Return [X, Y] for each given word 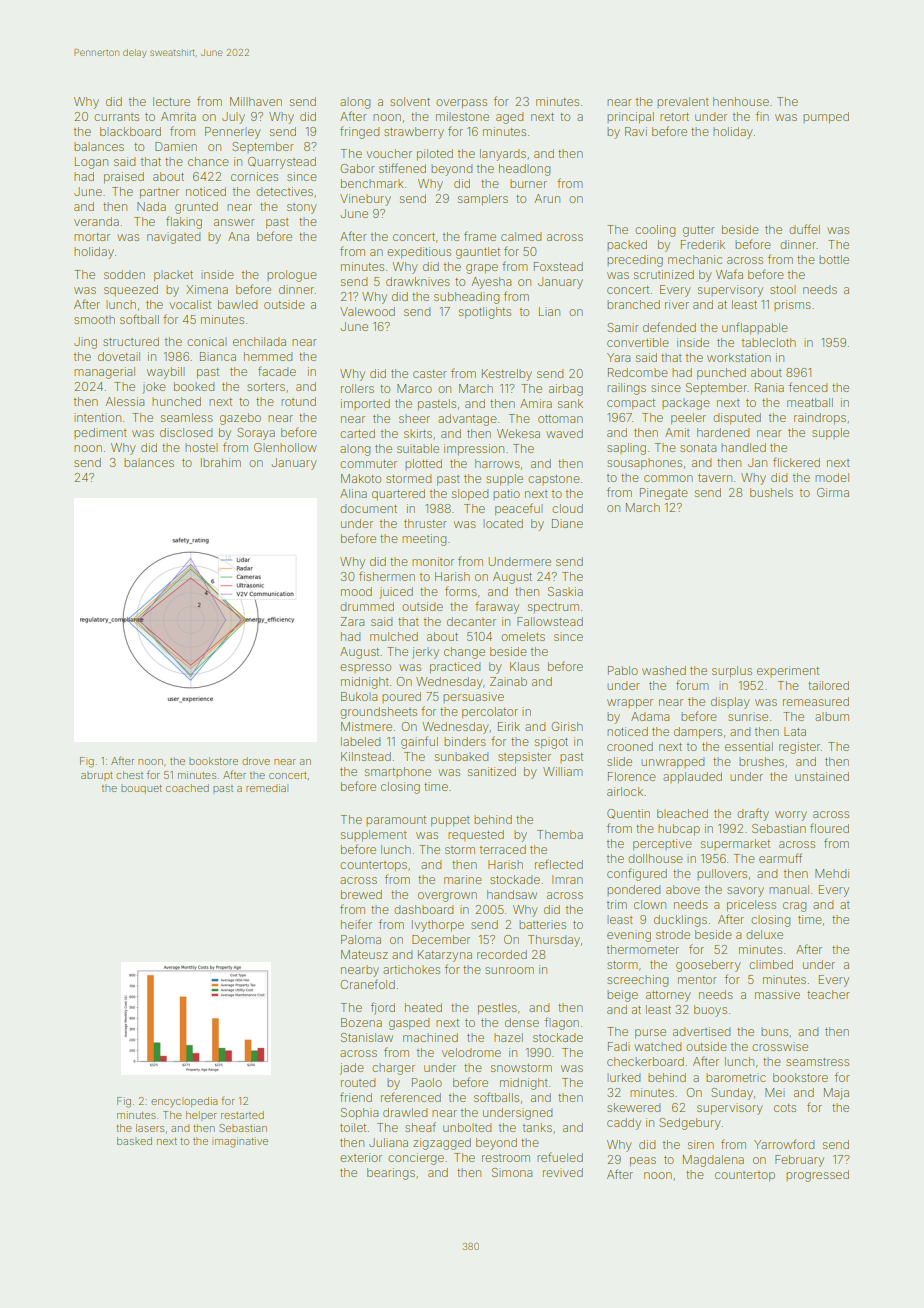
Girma [833, 492]
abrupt [97, 776]
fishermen [387, 576]
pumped [826, 118]
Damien [176, 146]
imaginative [240, 1142]
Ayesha [491, 283]
